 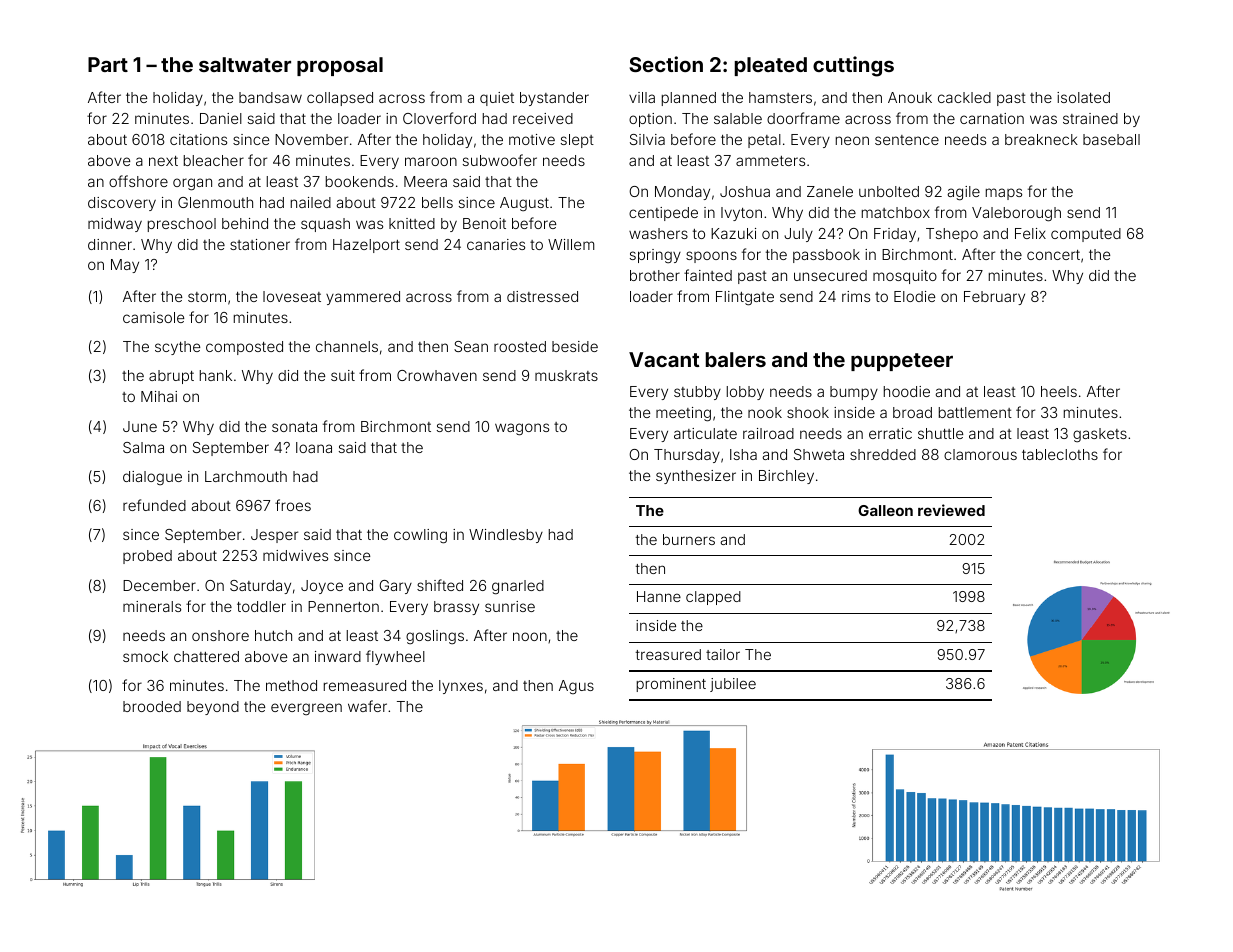 What do you see at coordinates (273, 635) in the screenshot?
I see `hutch` at bounding box center [273, 635].
